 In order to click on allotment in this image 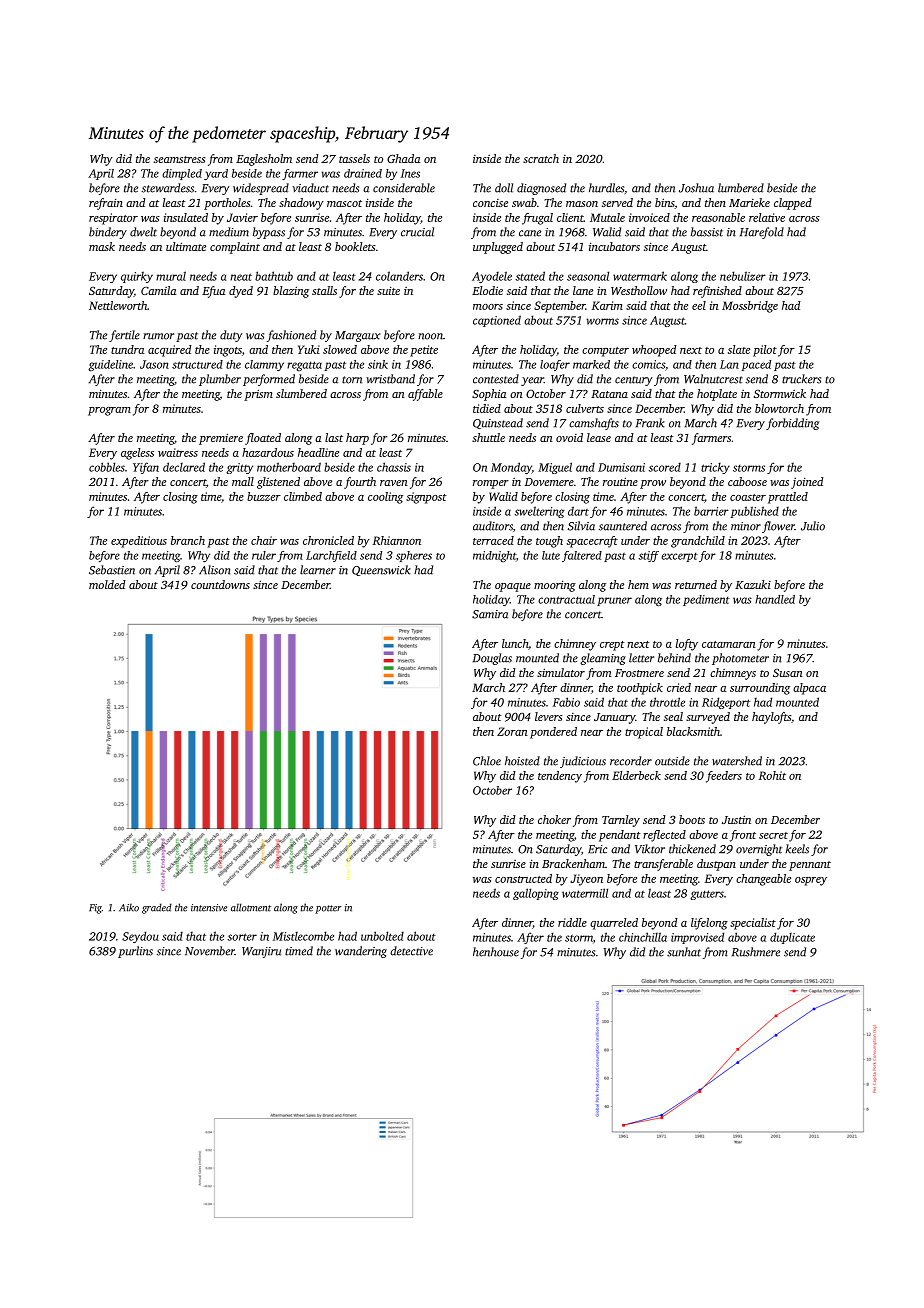, I will do `click(251, 907)`.
